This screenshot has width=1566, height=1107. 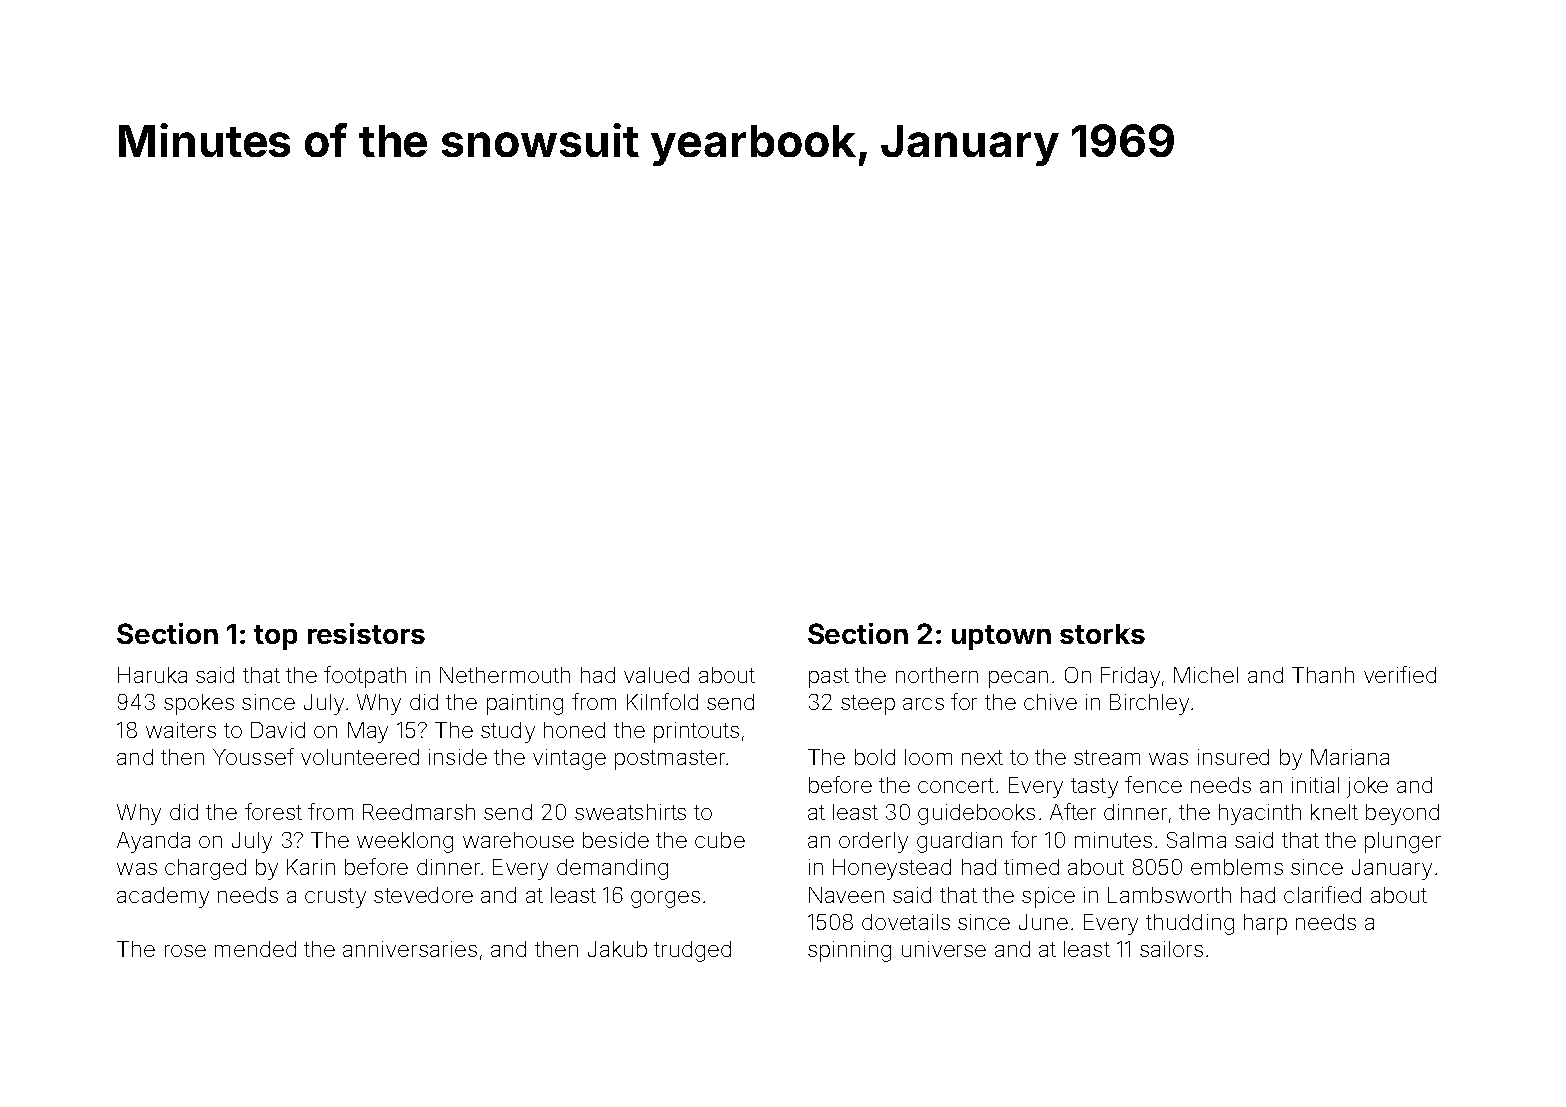 What do you see at coordinates (956, 785) in the screenshot?
I see `concert` at bounding box center [956, 785].
